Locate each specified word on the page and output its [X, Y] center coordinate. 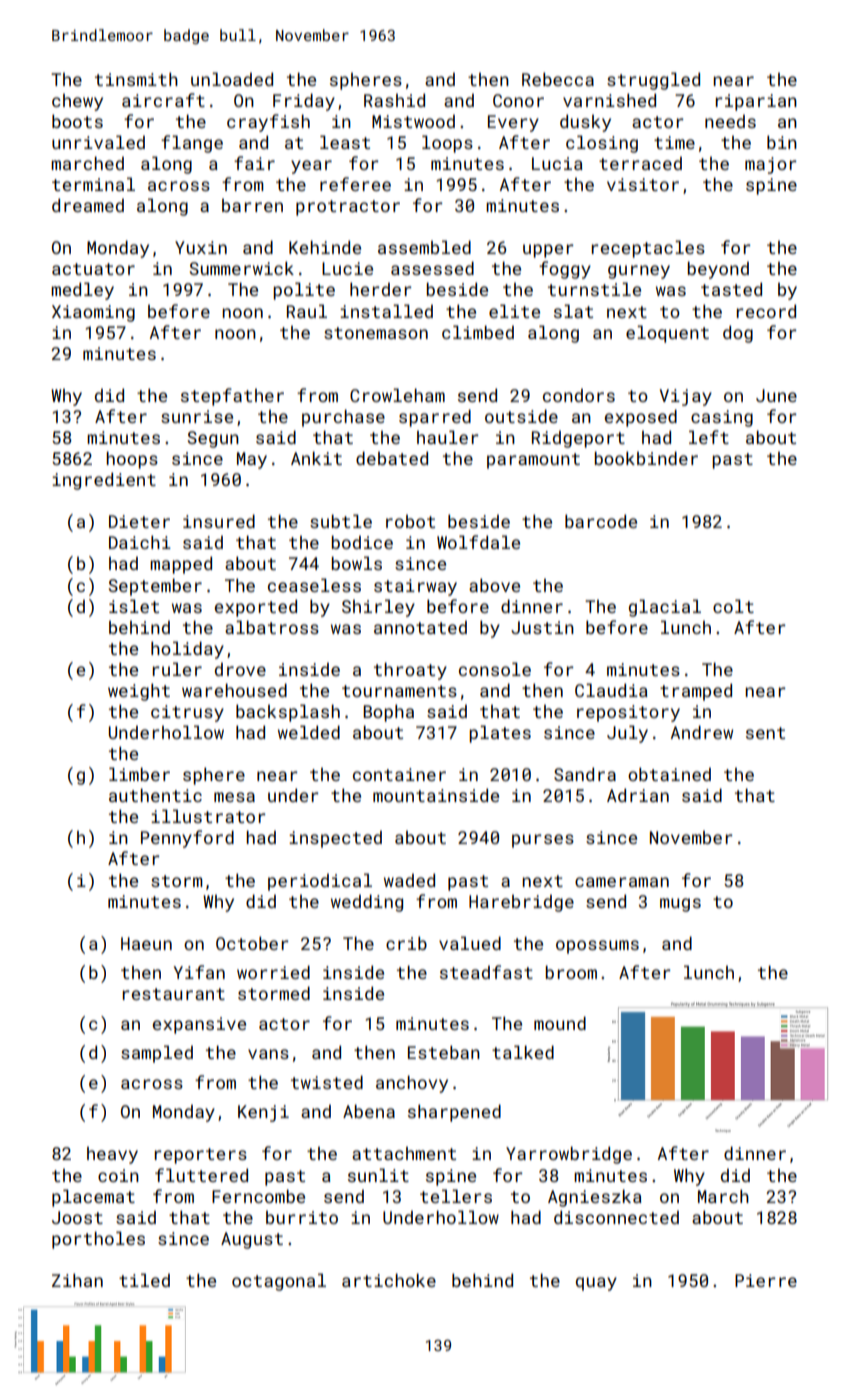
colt [733, 606]
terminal [93, 184]
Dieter [139, 521]
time [674, 142]
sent [765, 733]
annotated [420, 627]
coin [118, 1175]
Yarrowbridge [569, 1155]
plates [500, 734]
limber [139, 774]
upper [548, 251]
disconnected [616, 1217]
